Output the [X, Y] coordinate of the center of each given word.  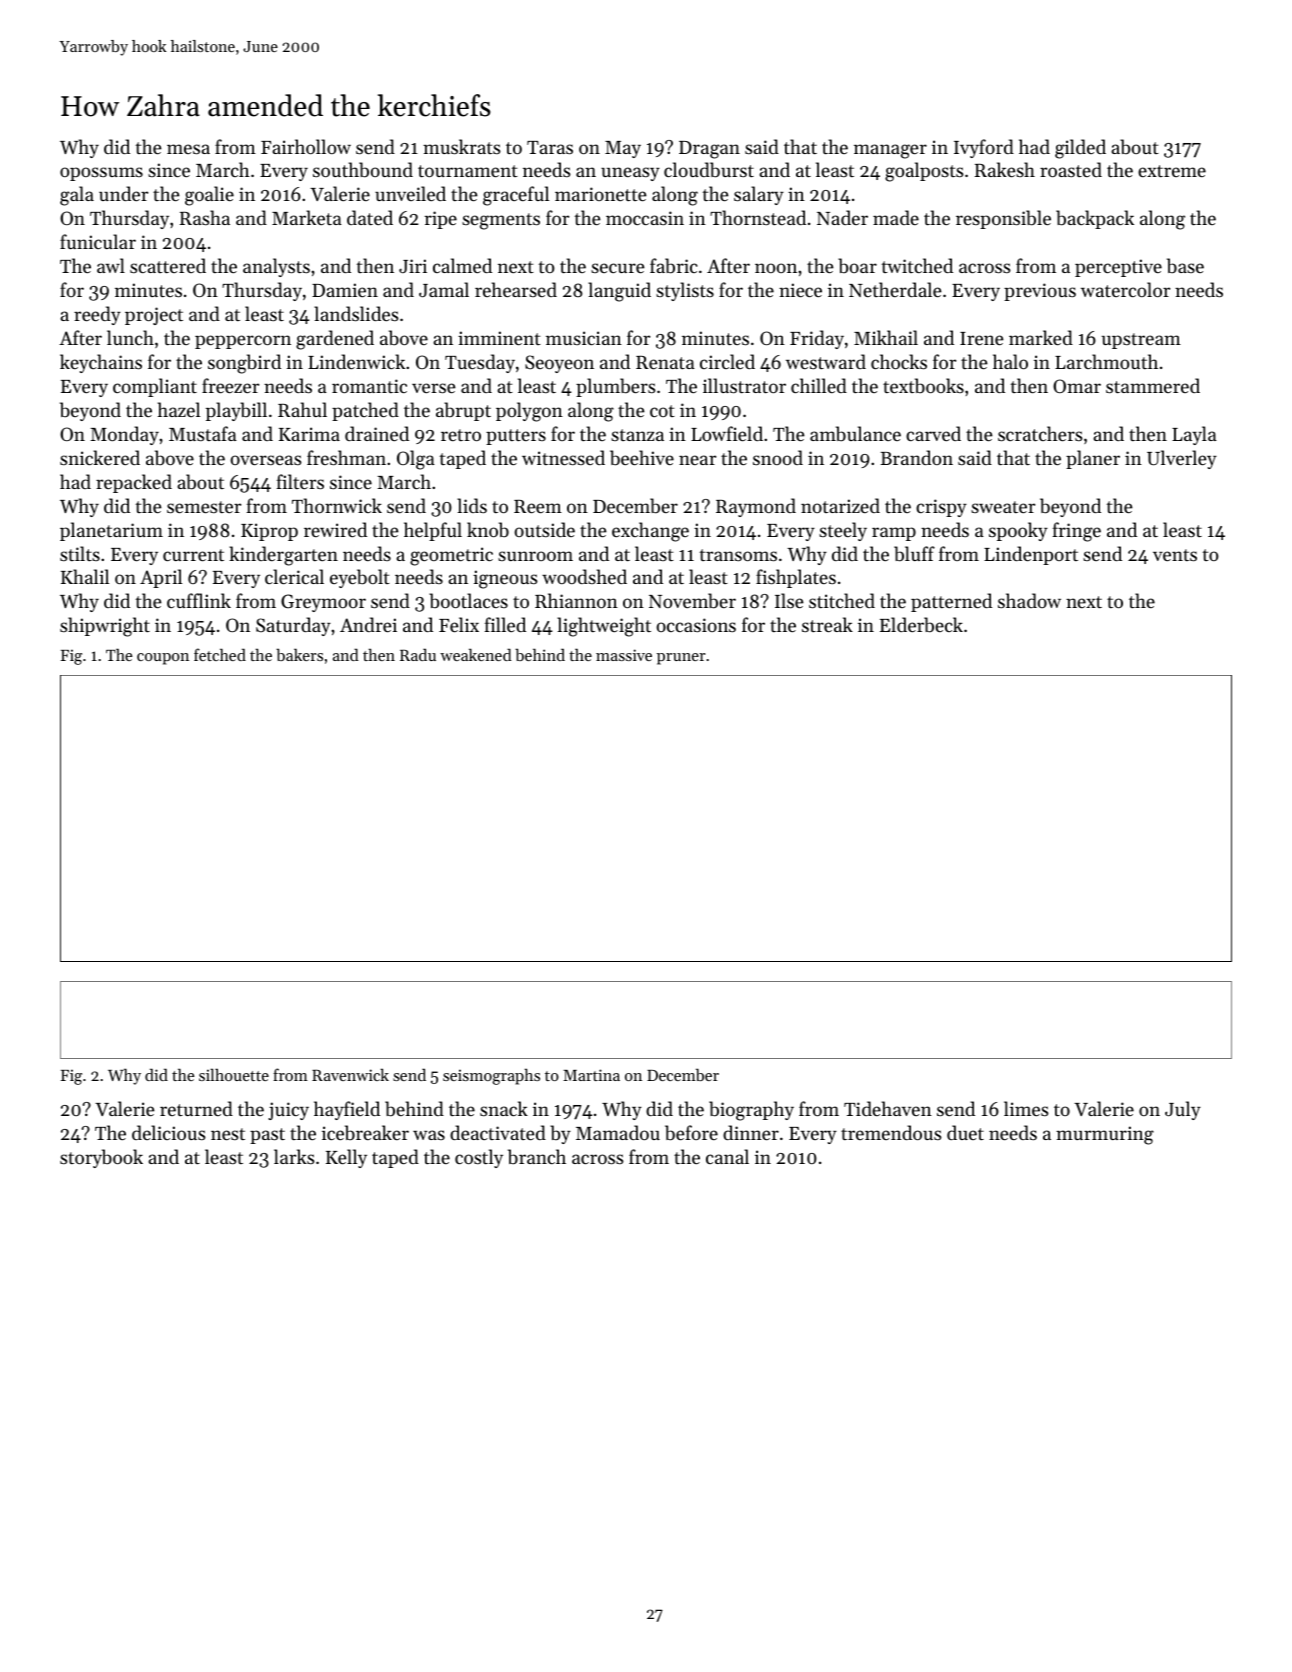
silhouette [234, 1074]
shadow [1029, 600]
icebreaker [365, 1132]
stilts [80, 553]
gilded [1080, 149]
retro [461, 435]
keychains [101, 363]
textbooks [923, 385]
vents [1175, 555]
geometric [451, 556]
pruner [681, 659]
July [1183, 1110]
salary [759, 195]
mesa [188, 149]
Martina [591, 1075]
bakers [299, 654]
